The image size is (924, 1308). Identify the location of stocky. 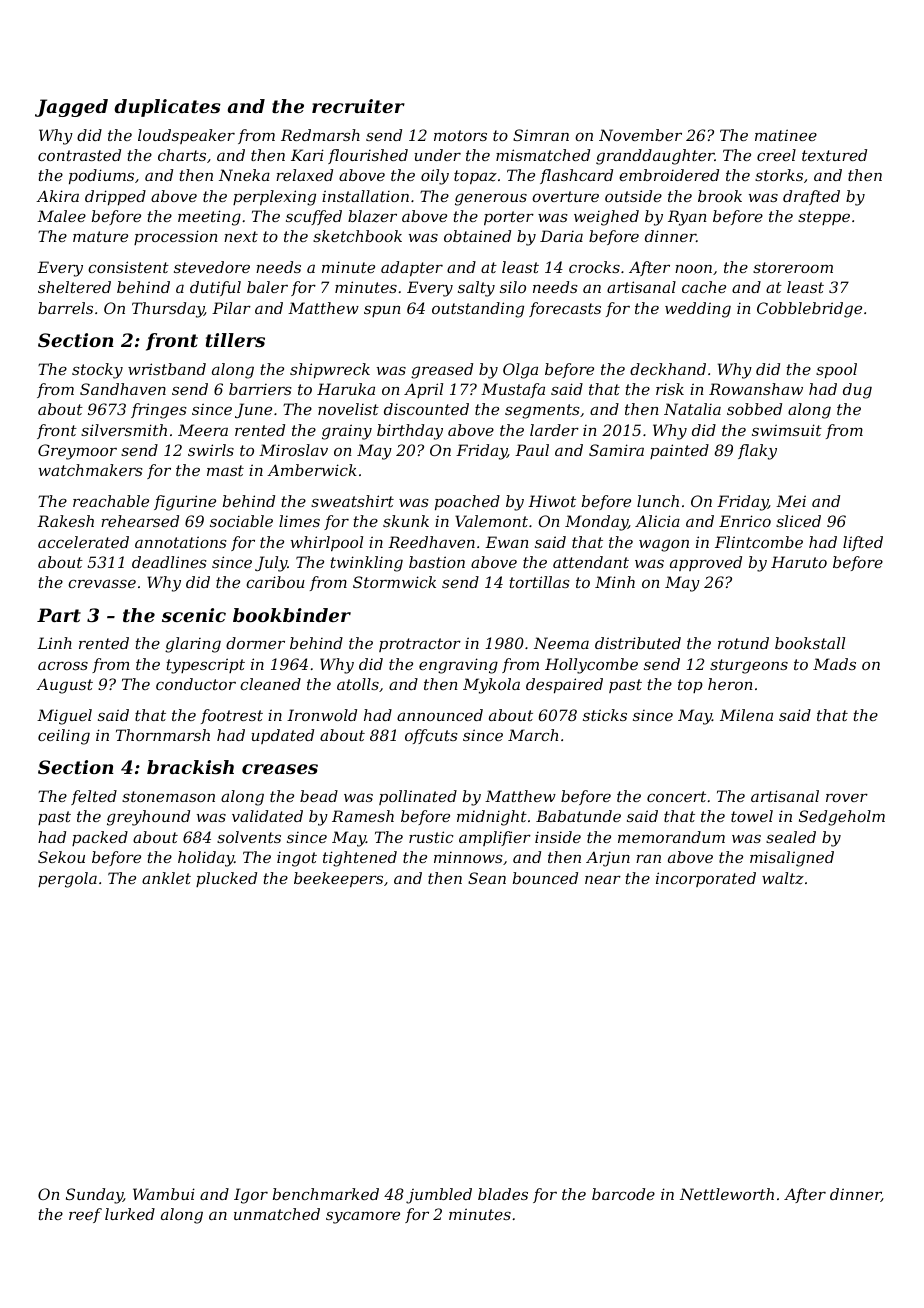
(97, 371).
